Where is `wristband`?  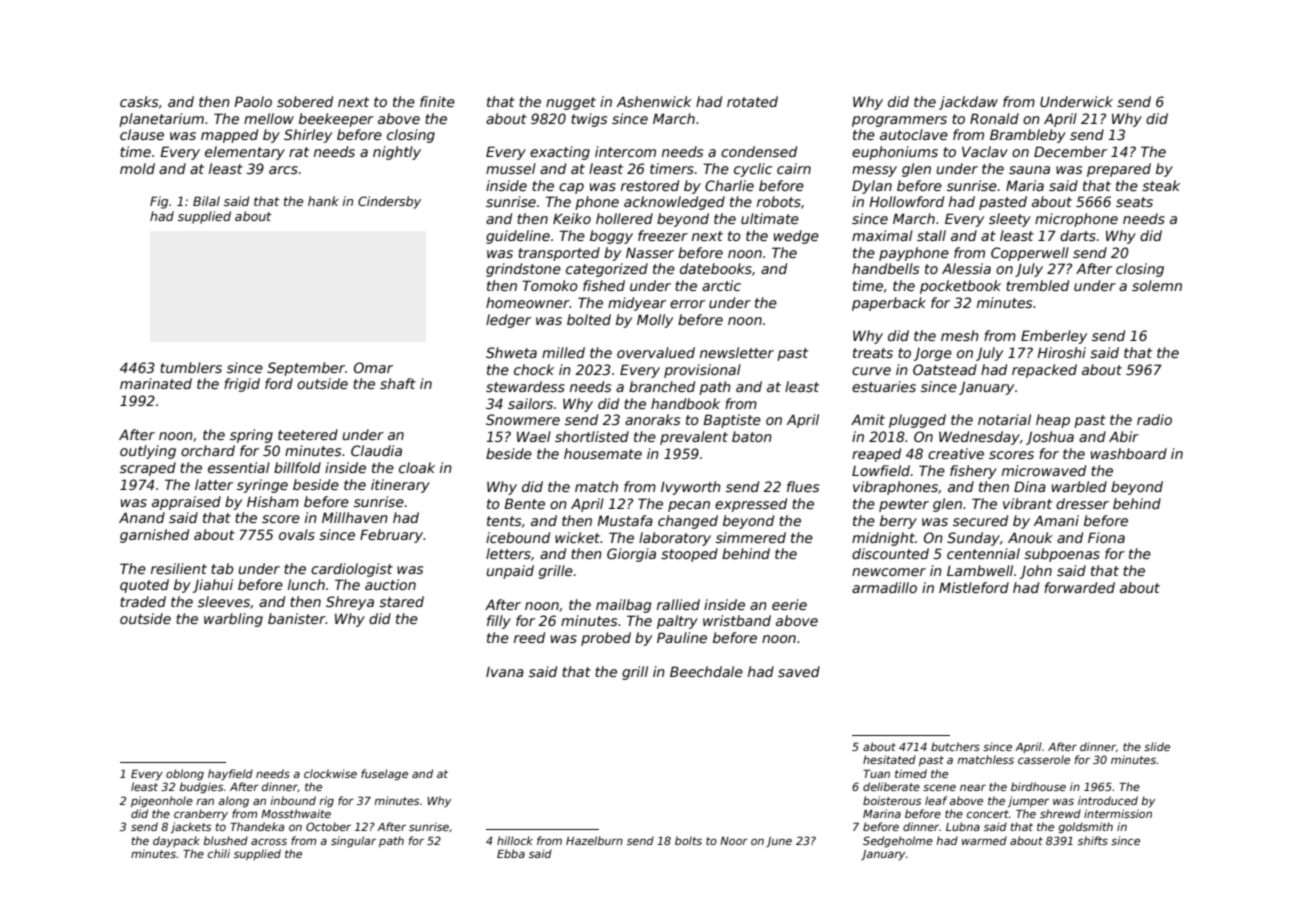
wristband is located at coordinates (737, 620).
